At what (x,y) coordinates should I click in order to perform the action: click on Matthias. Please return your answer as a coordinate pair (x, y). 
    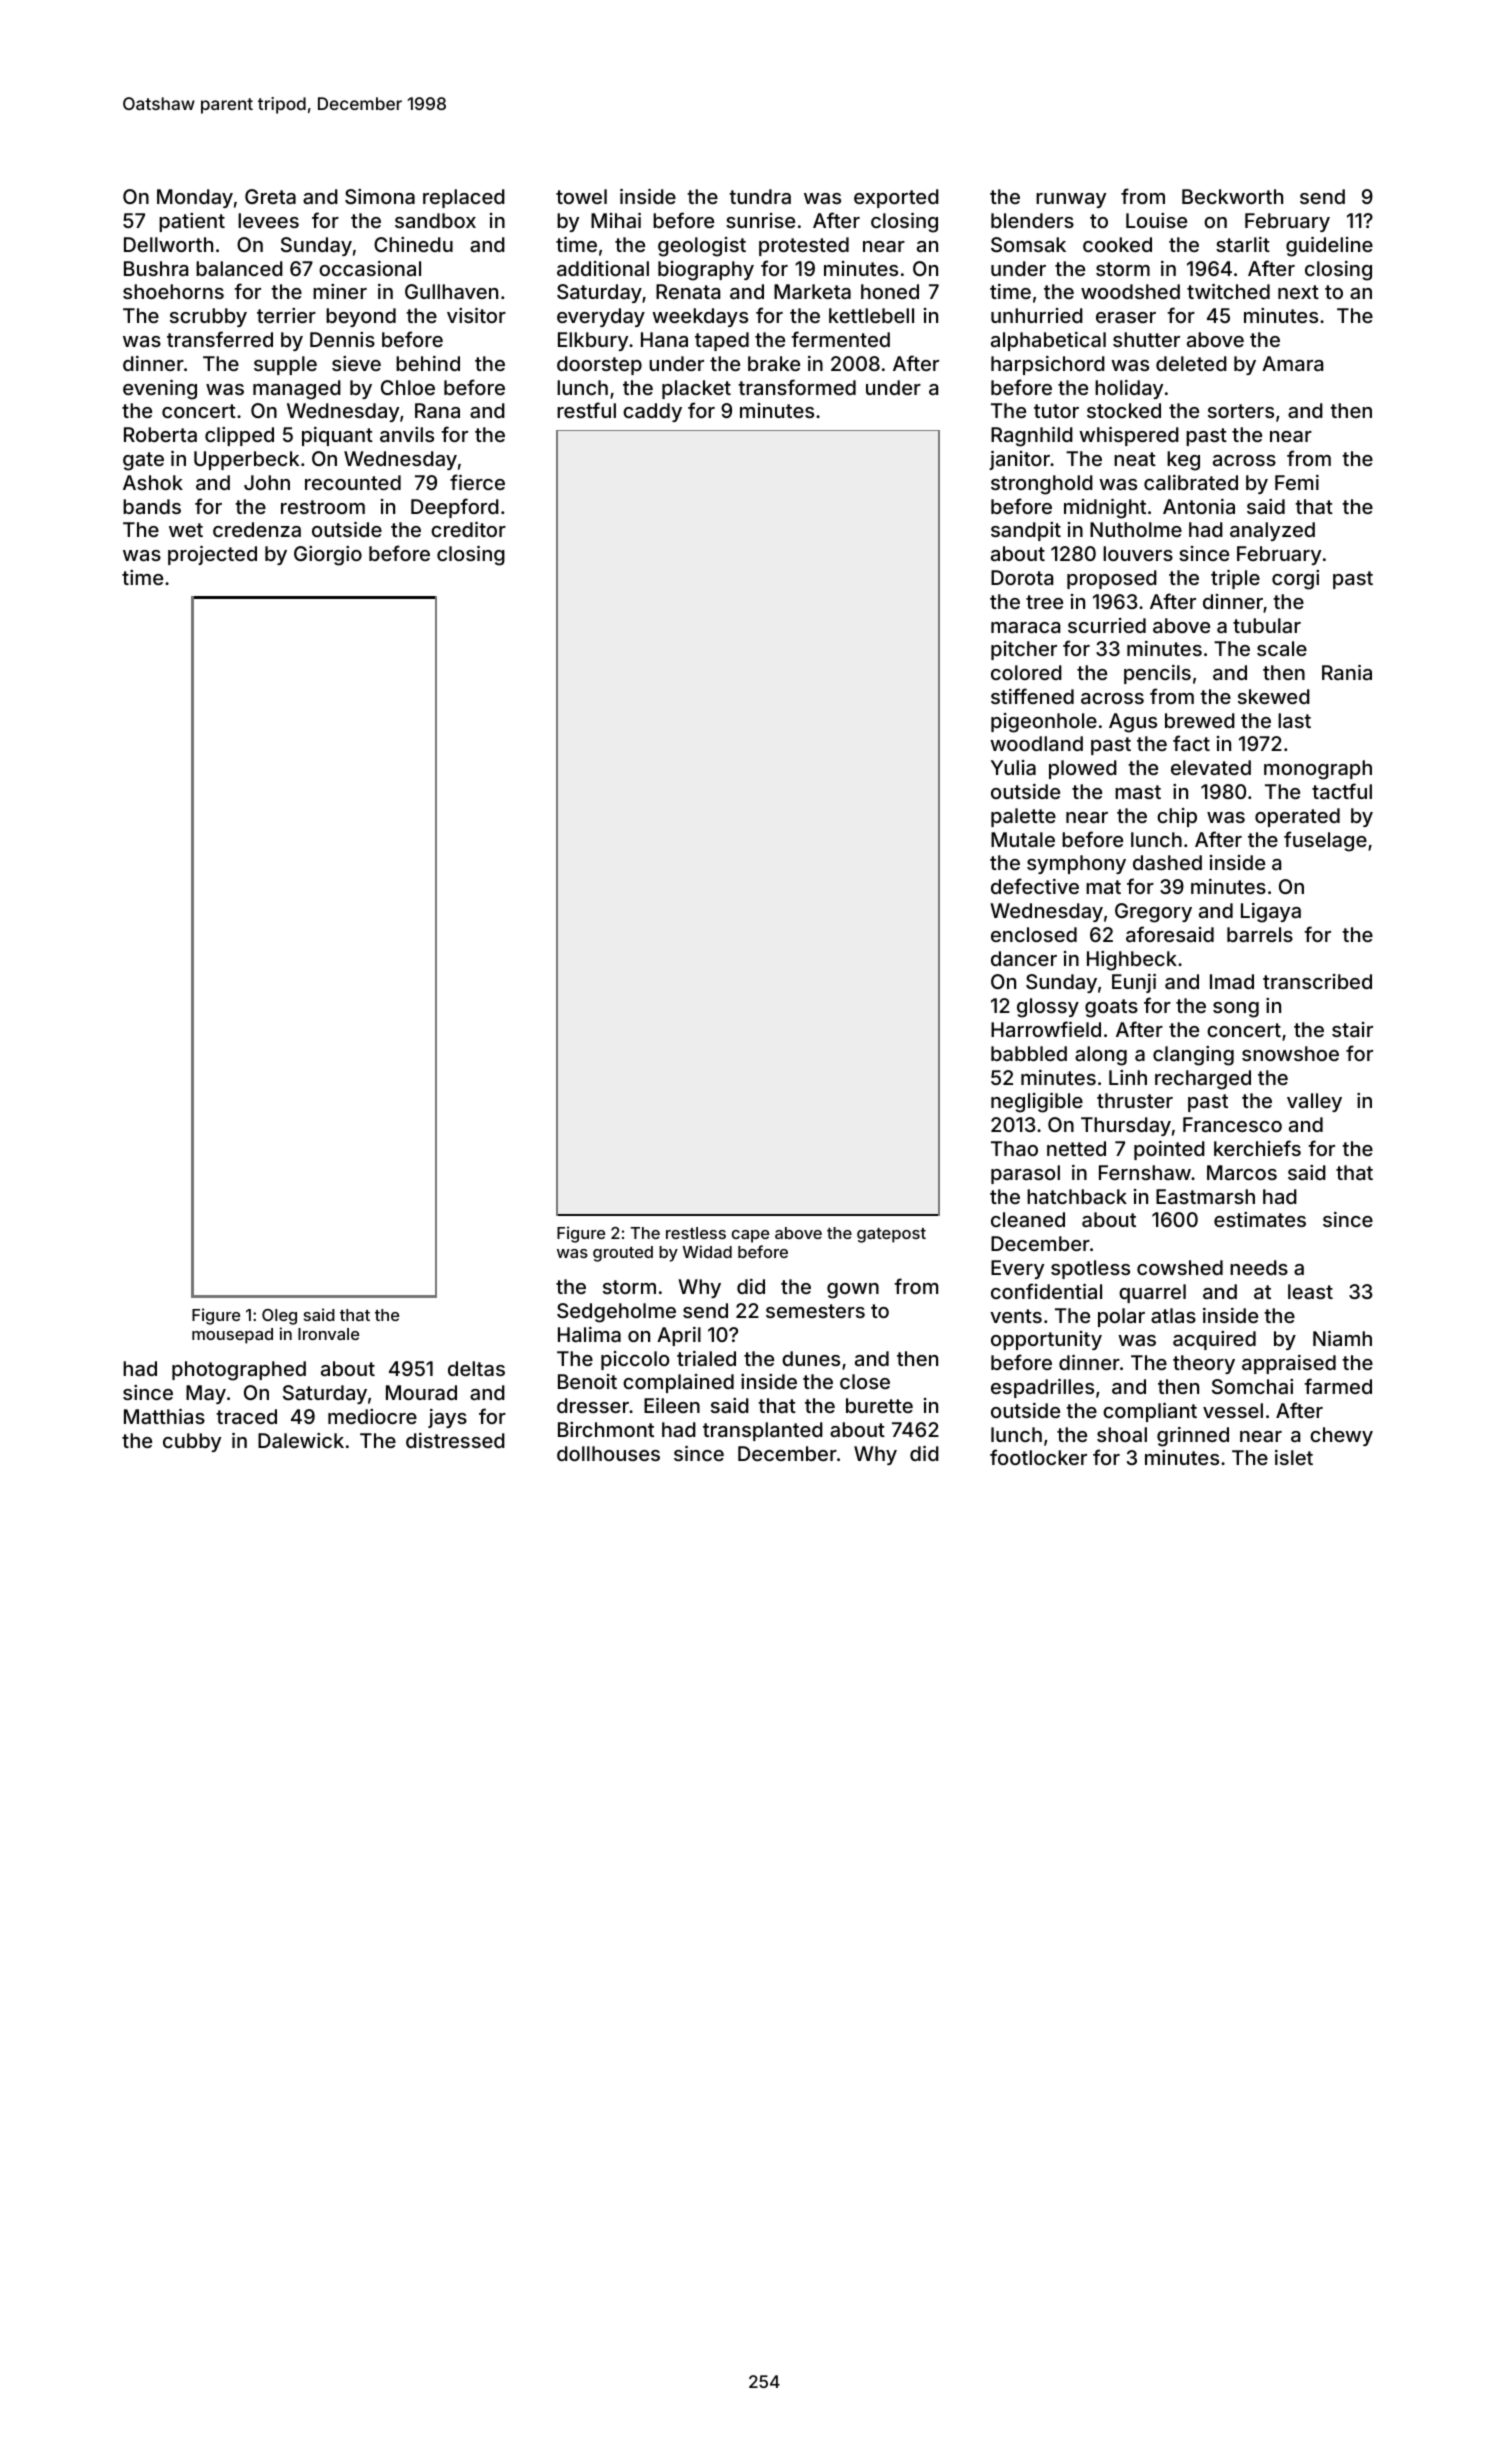
    Looking at the image, I should click on (164, 1416).
